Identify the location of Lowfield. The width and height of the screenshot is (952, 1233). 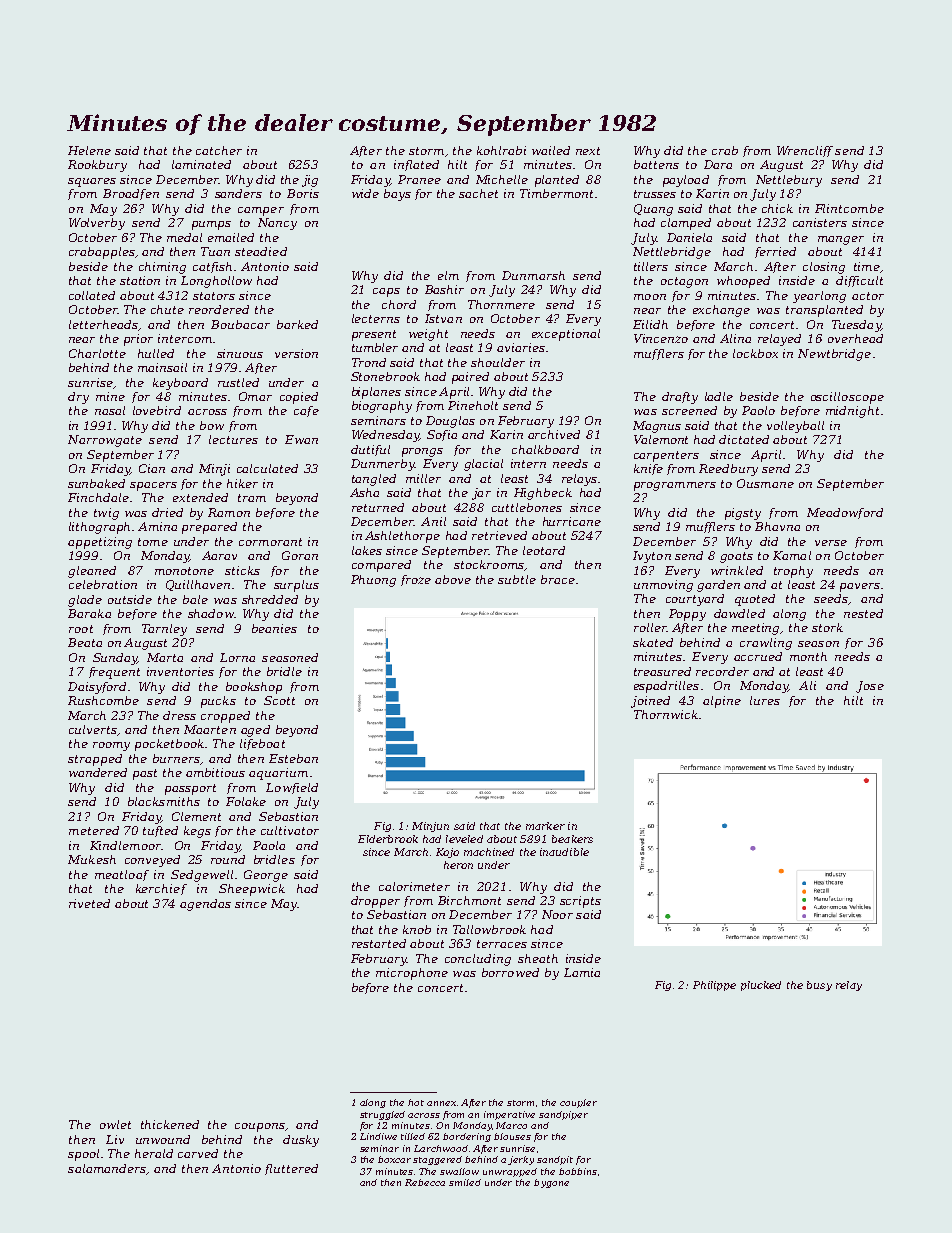
(292, 788).
